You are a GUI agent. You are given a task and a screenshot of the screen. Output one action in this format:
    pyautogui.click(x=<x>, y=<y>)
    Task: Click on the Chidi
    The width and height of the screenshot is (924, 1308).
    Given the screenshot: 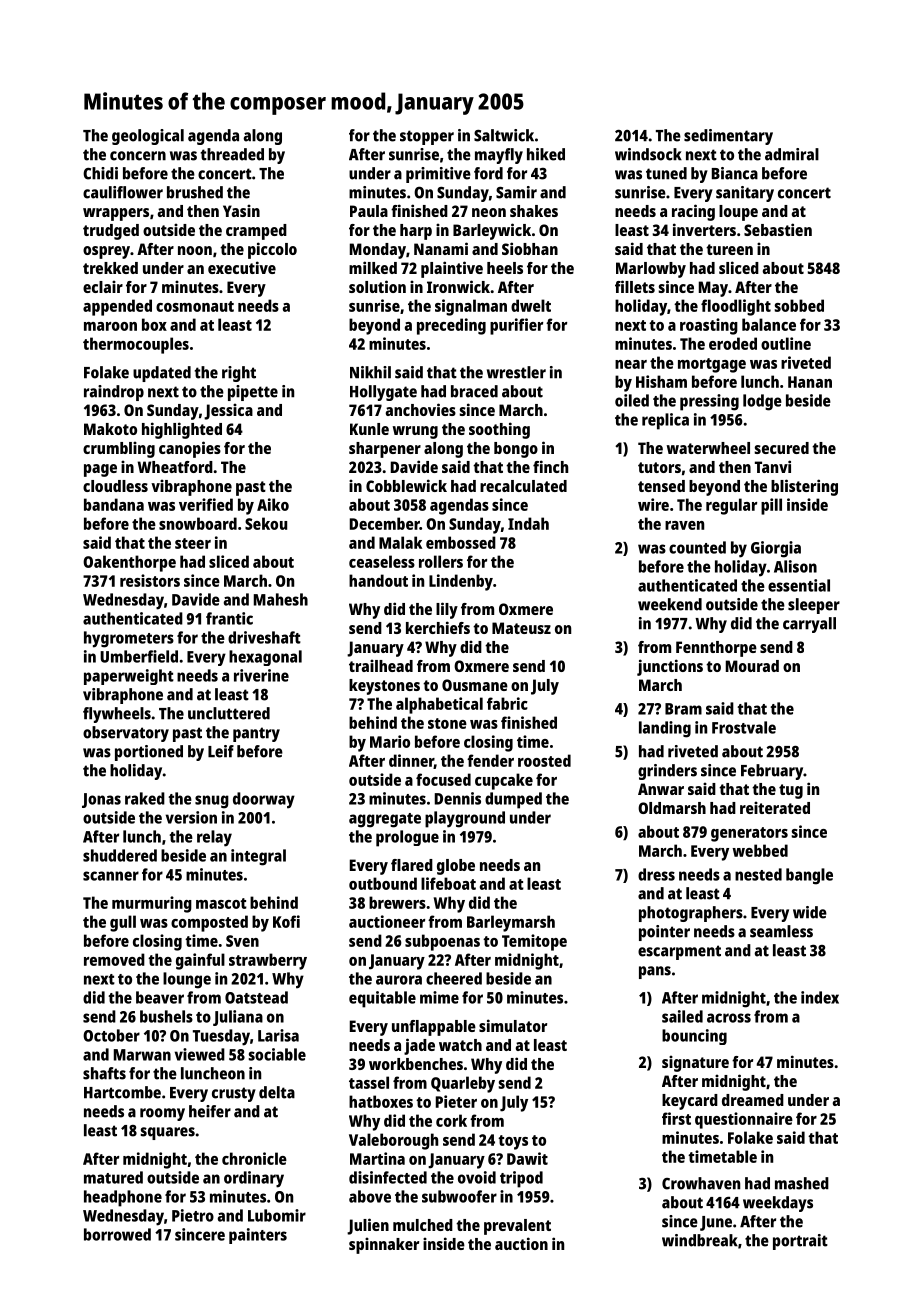 What is the action you would take?
    pyautogui.click(x=100, y=173)
